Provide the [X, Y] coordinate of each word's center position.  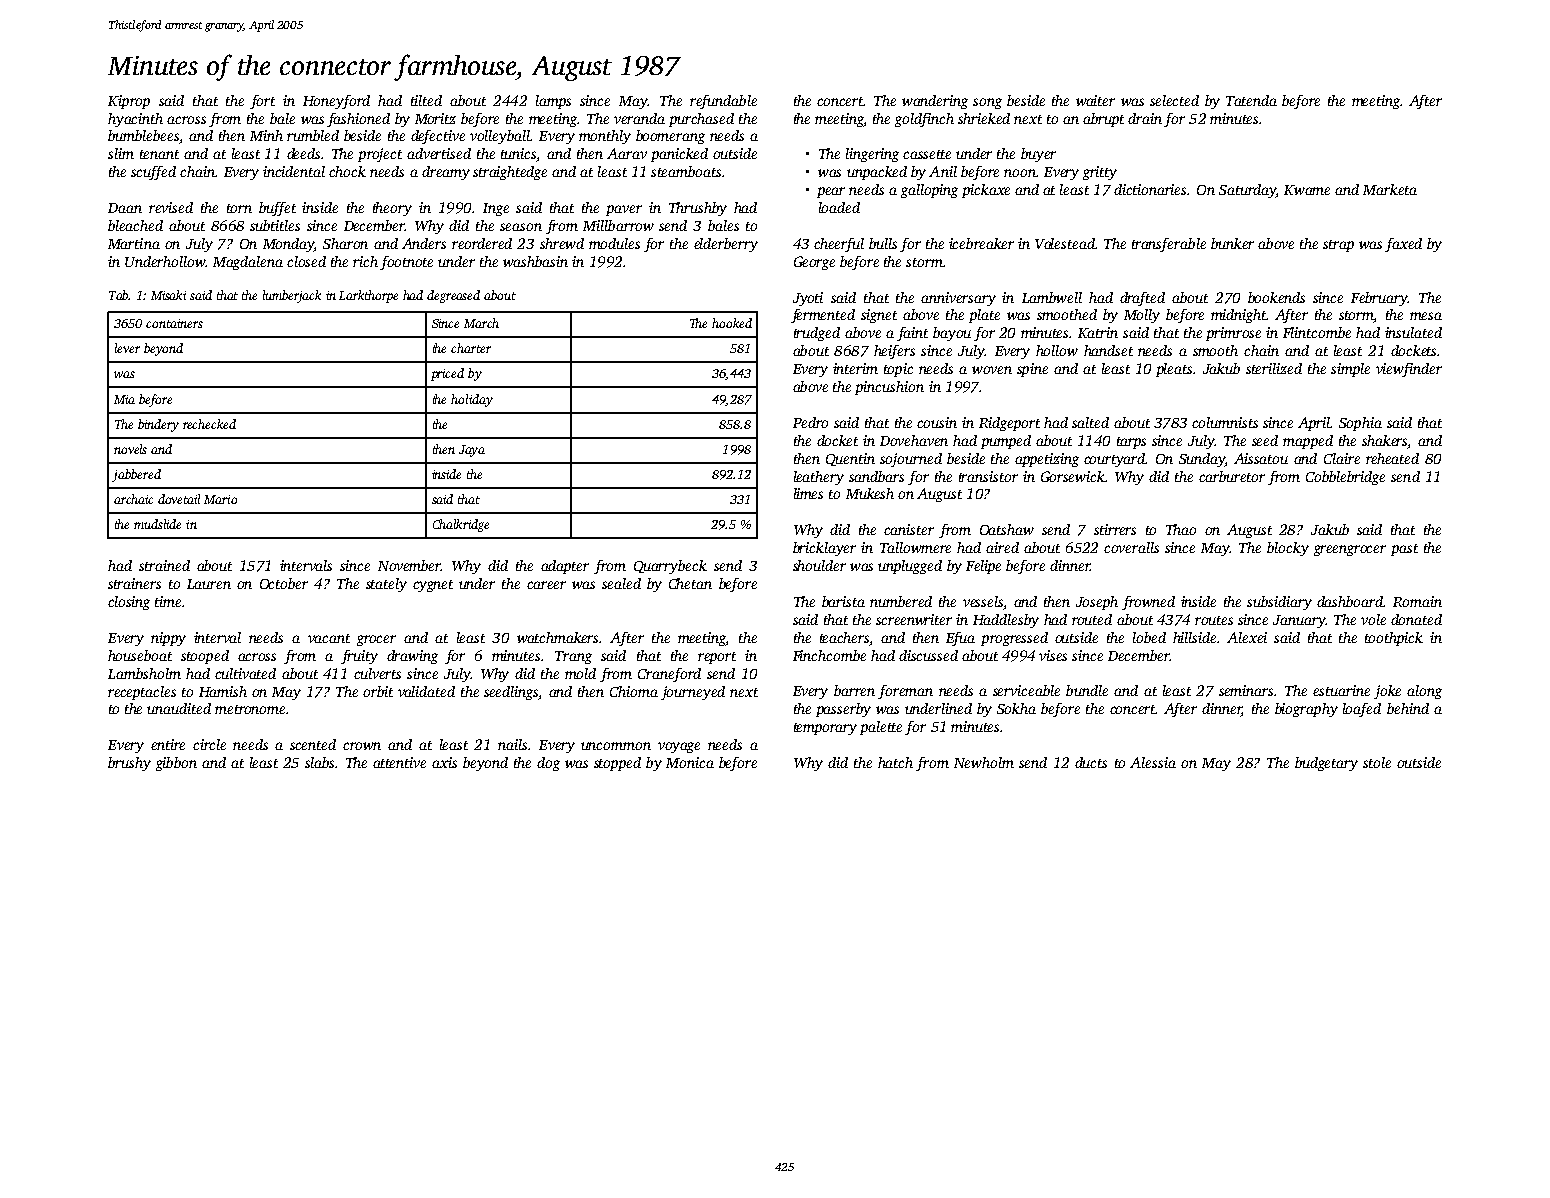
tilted [426, 100]
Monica [690, 762]
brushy [129, 764]
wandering [935, 102]
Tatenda [1251, 100]
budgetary [1326, 764]
